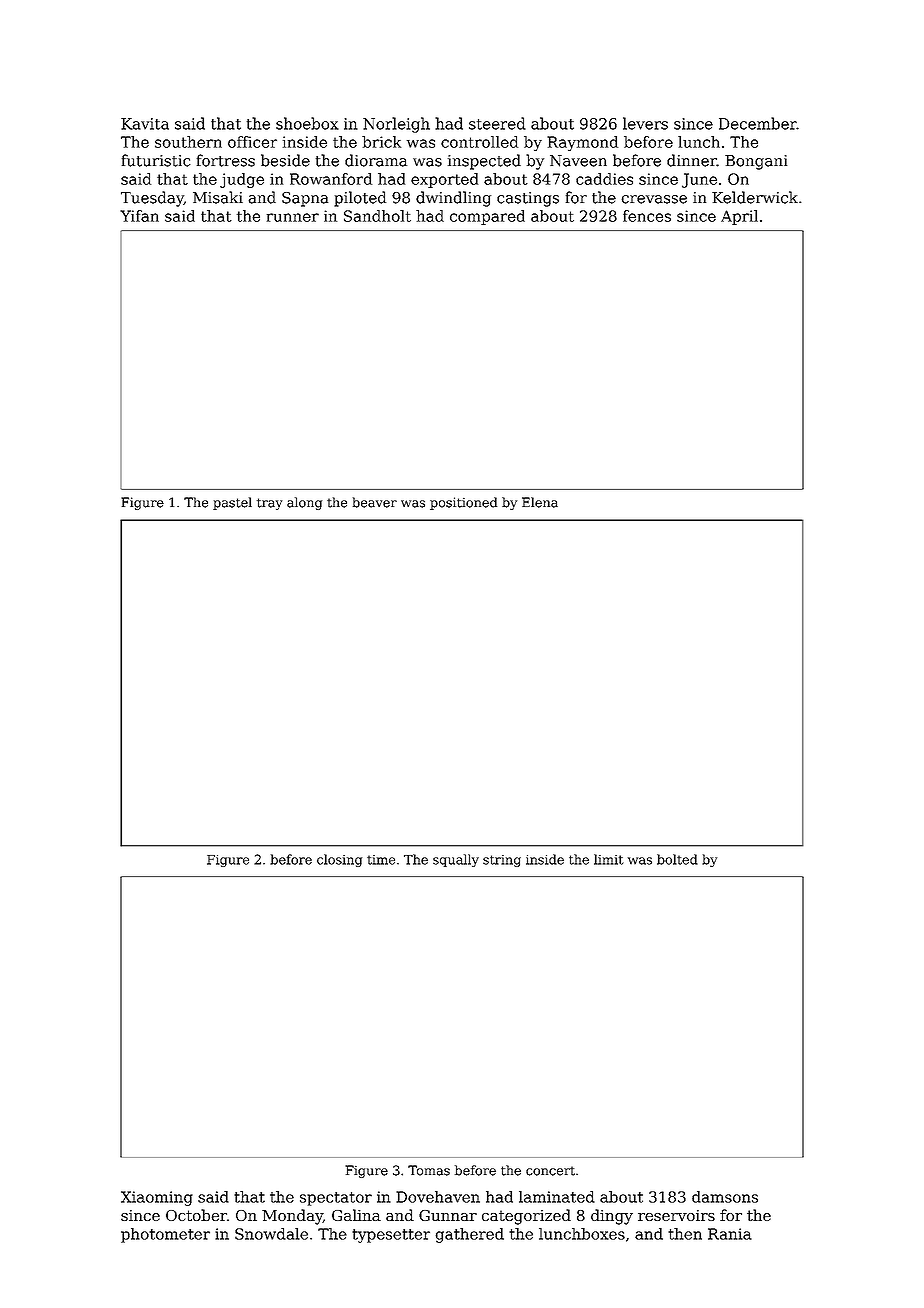 This image has width=924, height=1308. What do you see at coordinates (269, 504) in the image?
I see `tray` at bounding box center [269, 504].
